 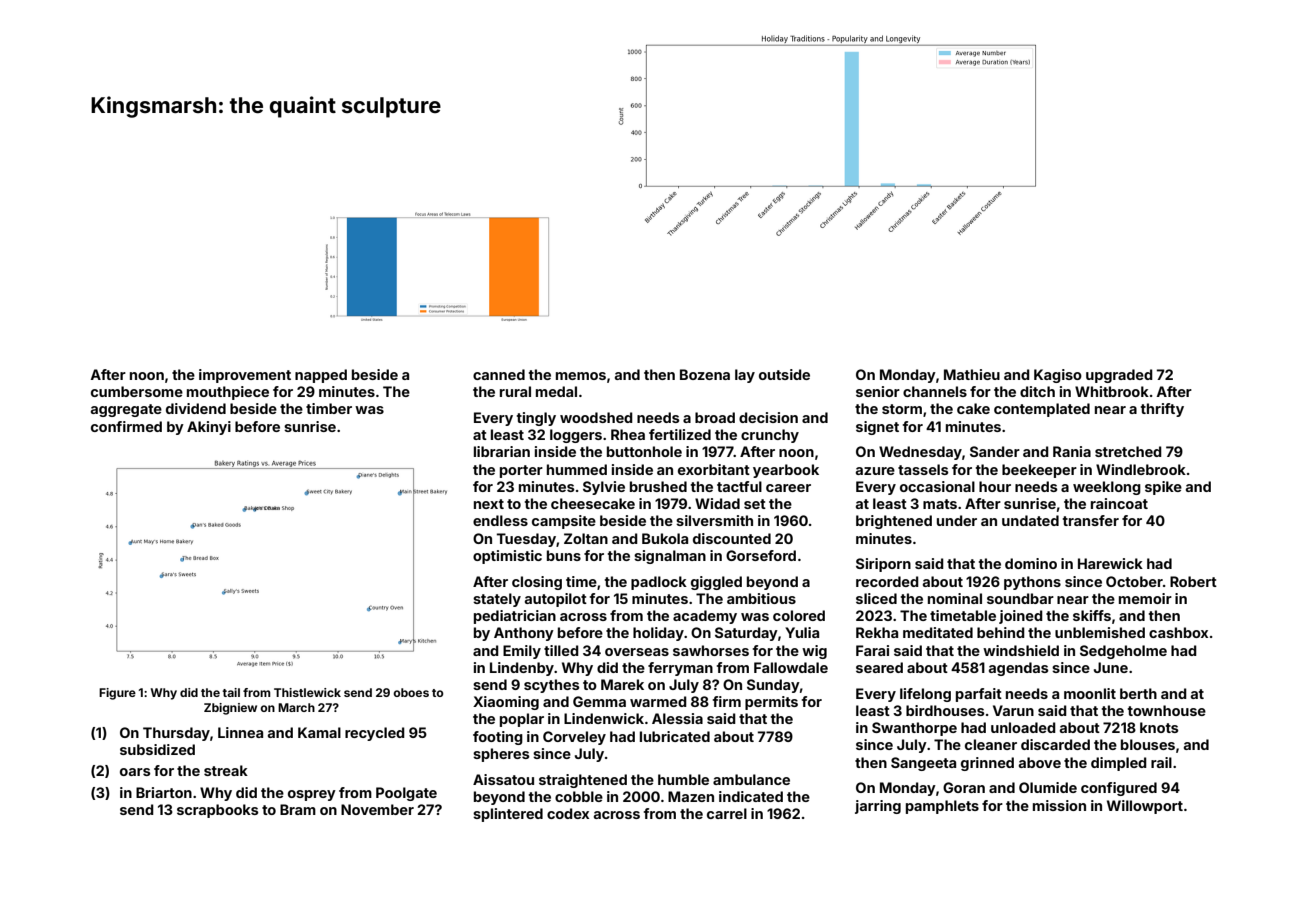 What do you see at coordinates (1145, 807) in the image?
I see `Willowport` at bounding box center [1145, 807].
